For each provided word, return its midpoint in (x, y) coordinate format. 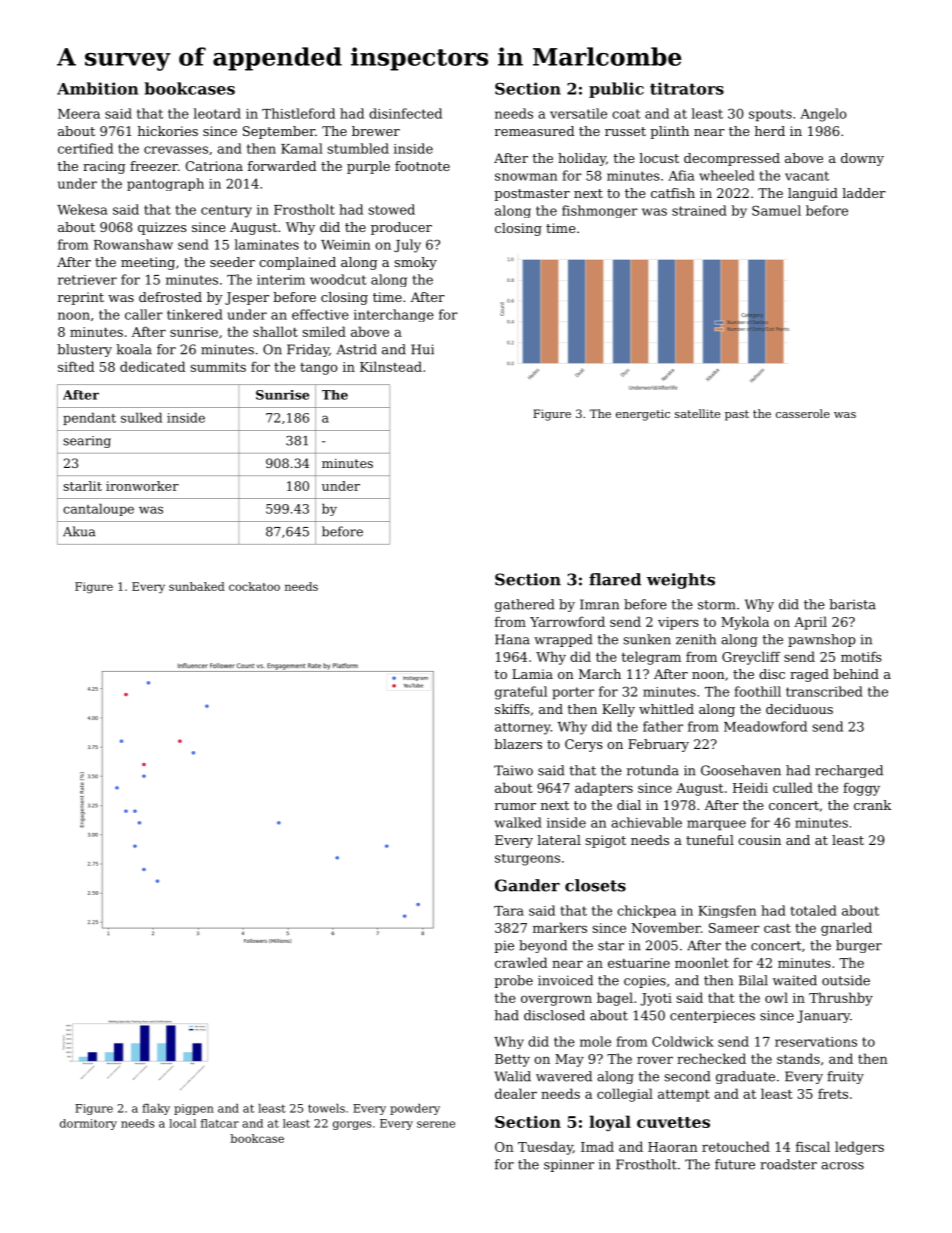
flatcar (220, 1123)
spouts (770, 115)
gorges (352, 1125)
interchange (394, 315)
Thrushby (841, 999)
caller (144, 314)
